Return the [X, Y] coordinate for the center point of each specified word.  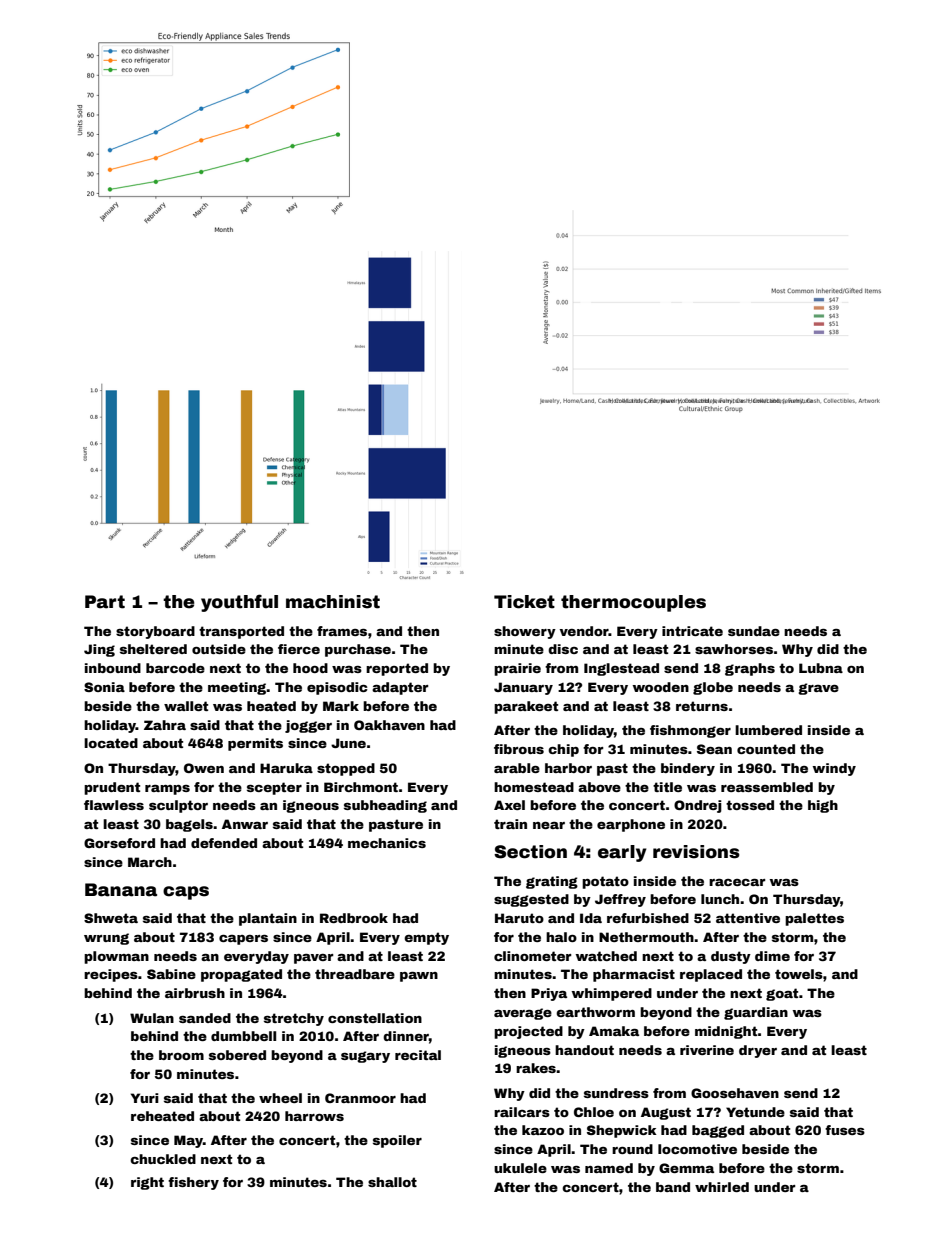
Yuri [145, 1098]
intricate [692, 631]
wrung [106, 939]
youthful [239, 603]
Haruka [286, 768]
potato [605, 882]
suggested [531, 900]
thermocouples [633, 603]
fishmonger [690, 731]
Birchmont [361, 787]
